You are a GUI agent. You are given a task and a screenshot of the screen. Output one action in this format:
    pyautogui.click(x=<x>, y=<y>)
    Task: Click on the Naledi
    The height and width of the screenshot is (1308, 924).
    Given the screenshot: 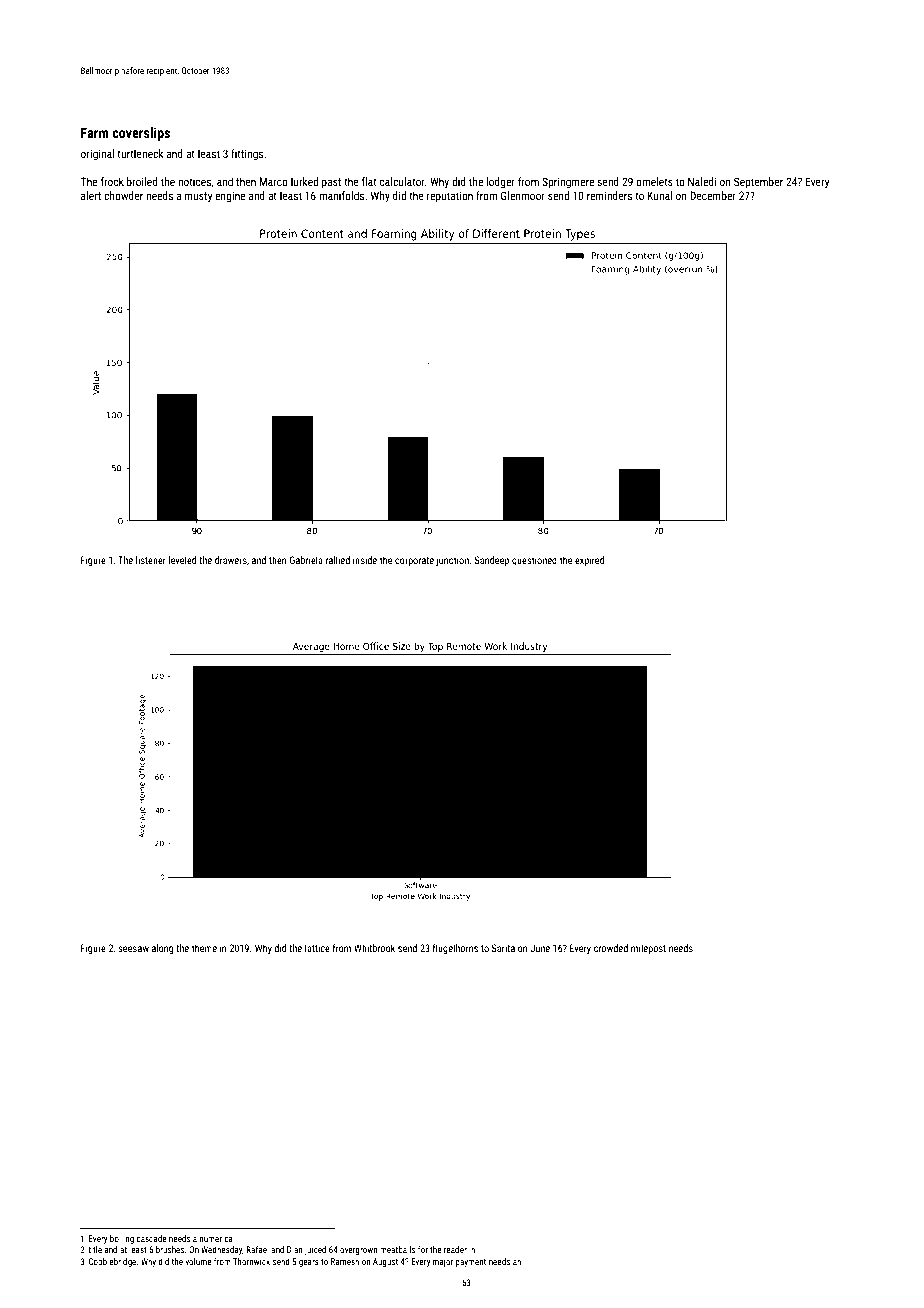 What is the action you would take?
    pyautogui.click(x=702, y=181)
